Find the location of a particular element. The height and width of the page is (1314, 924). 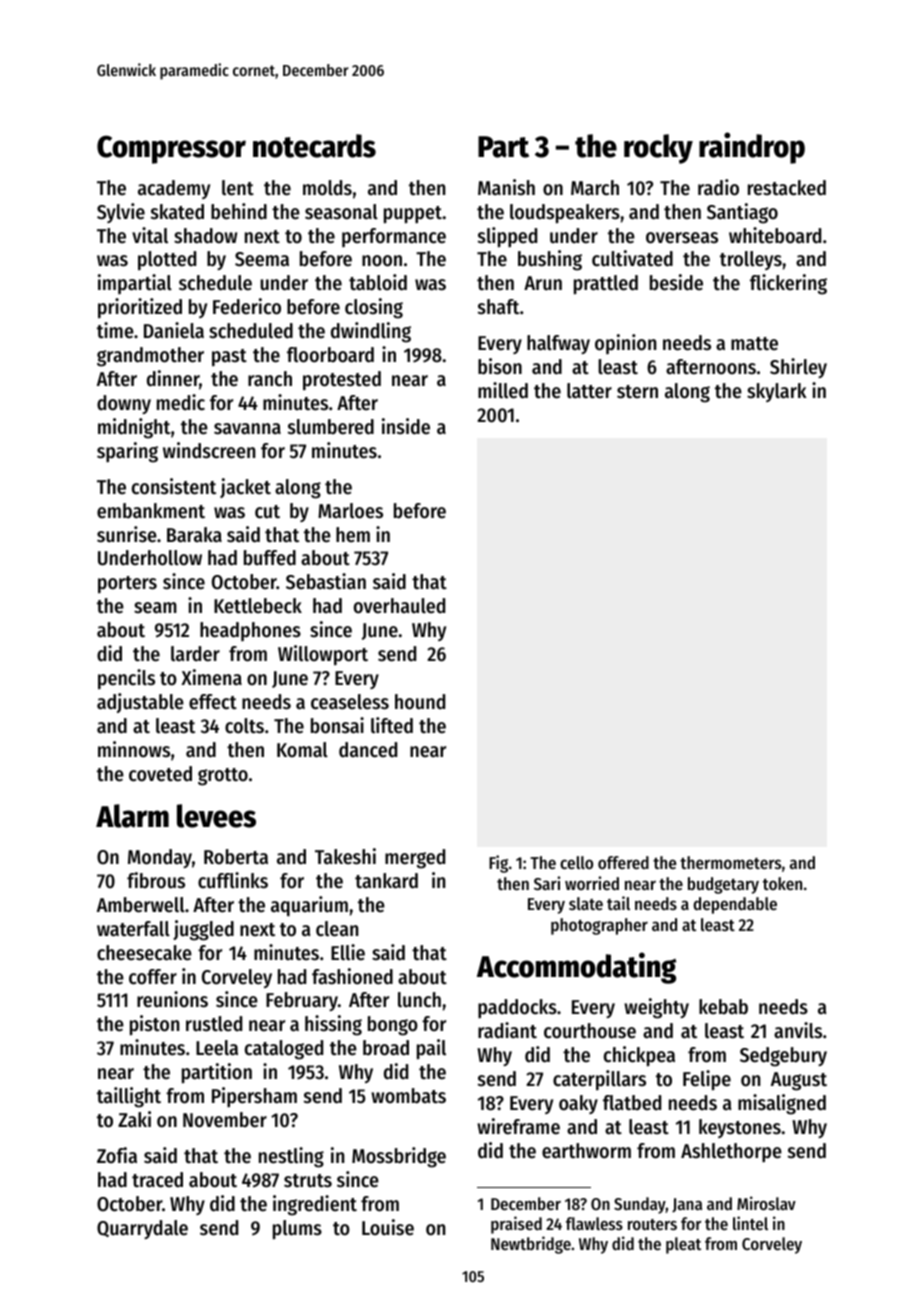

weighty is located at coordinates (656, 1008).
